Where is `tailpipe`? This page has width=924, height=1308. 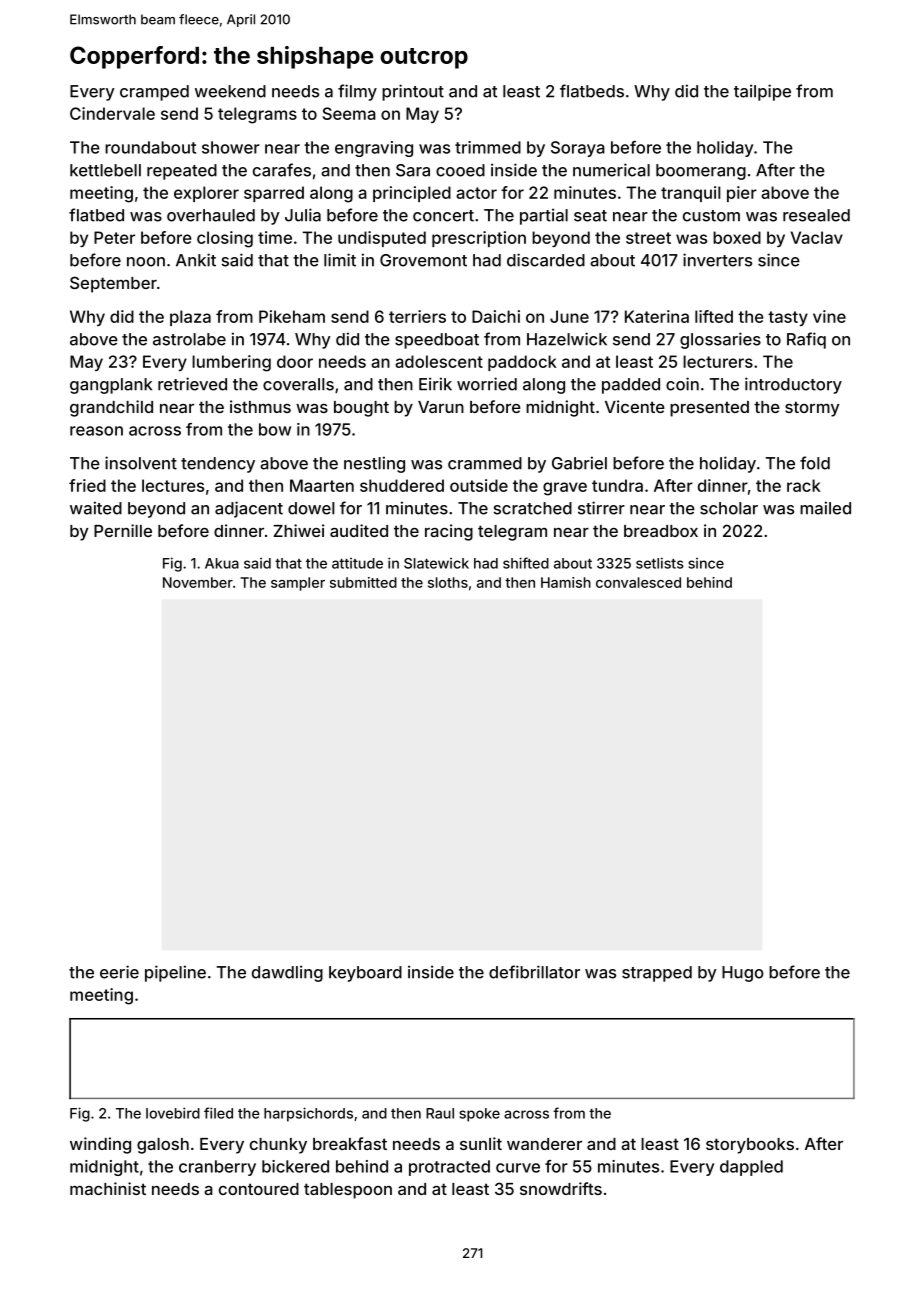 tailpipe is located at coordinates (762, 92).
